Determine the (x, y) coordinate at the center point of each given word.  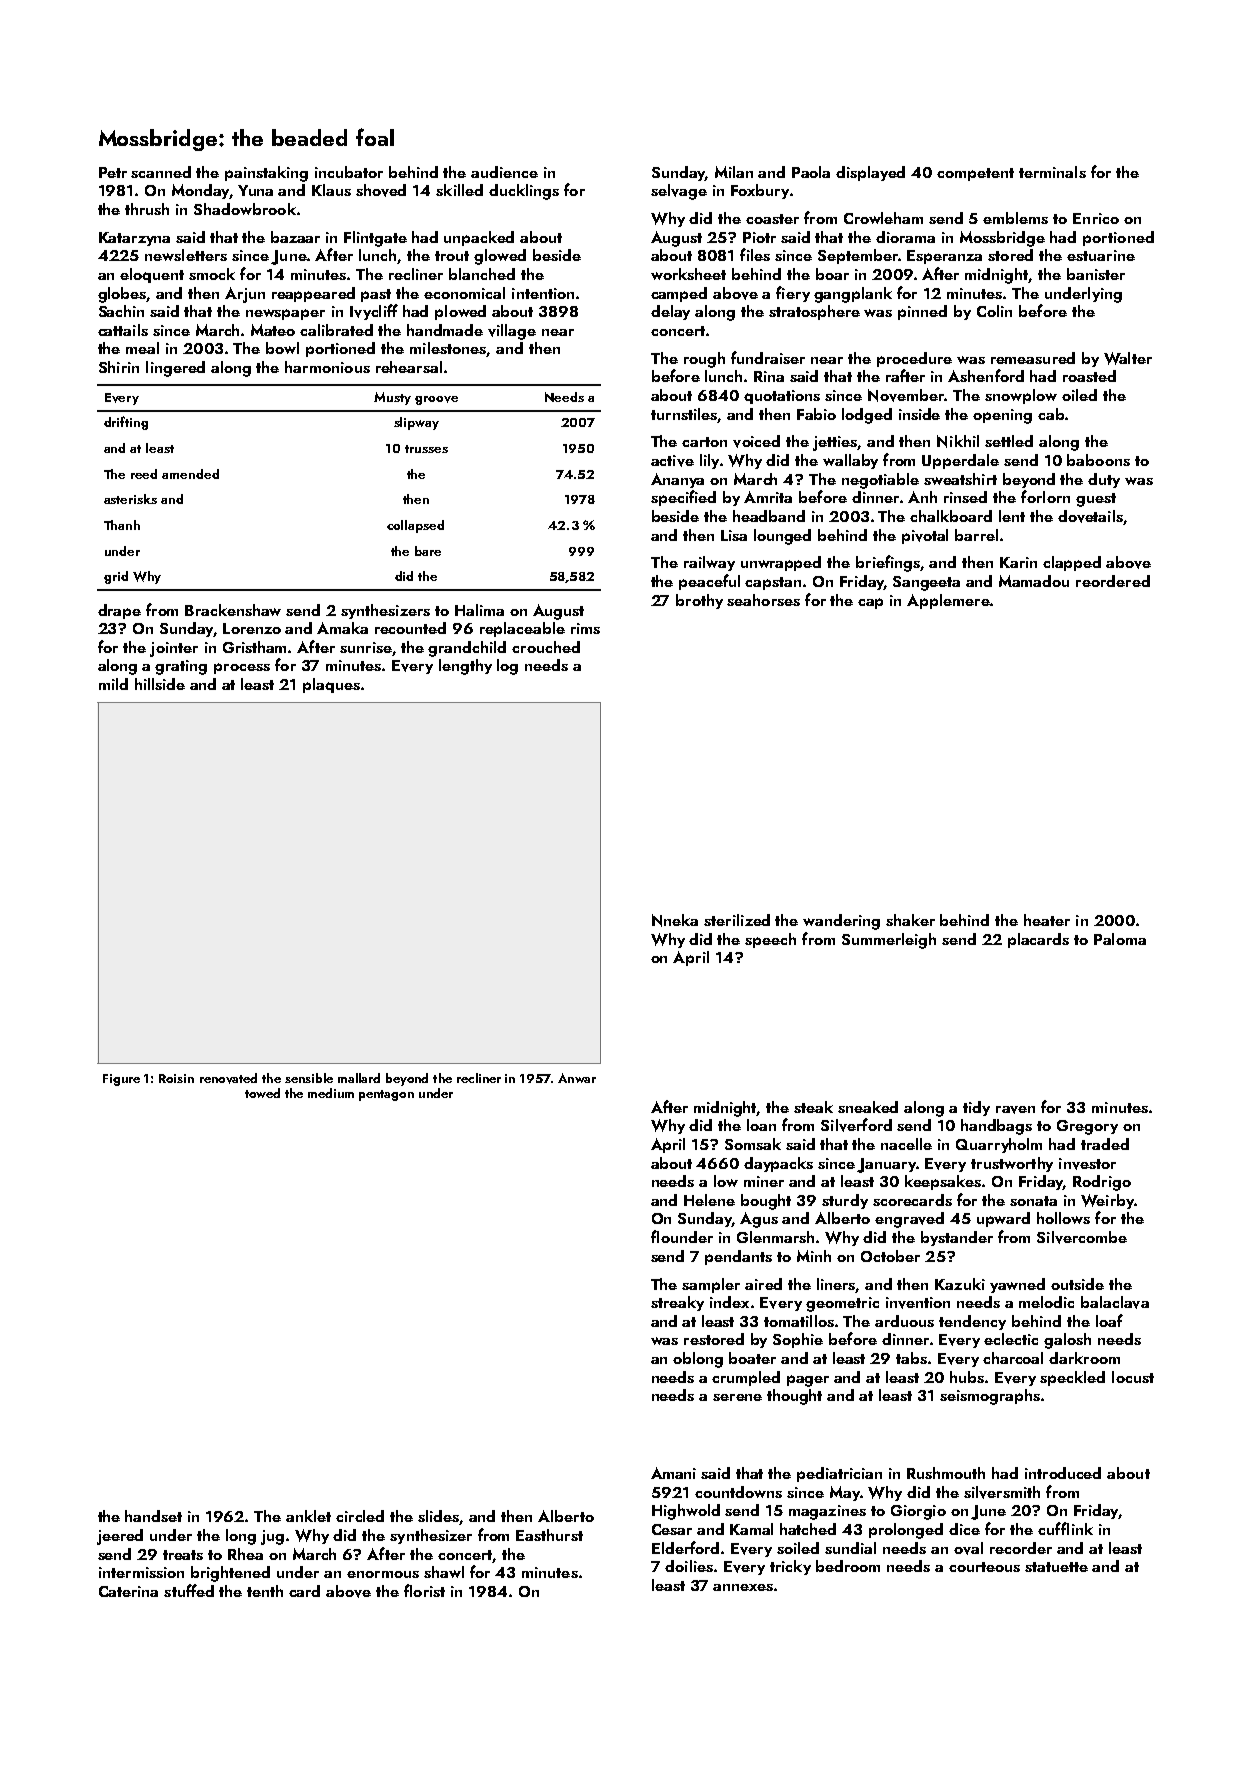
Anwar (577, 1078)
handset (153, 1516)
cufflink (1065, 1528)
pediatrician (839, 1474)
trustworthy (1012, 1164)
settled (1009, 441)
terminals (1052, 172)
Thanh (122, 525)
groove (436, 400)
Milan (734, 172)
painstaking (266, 174)
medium (331, 1093)
